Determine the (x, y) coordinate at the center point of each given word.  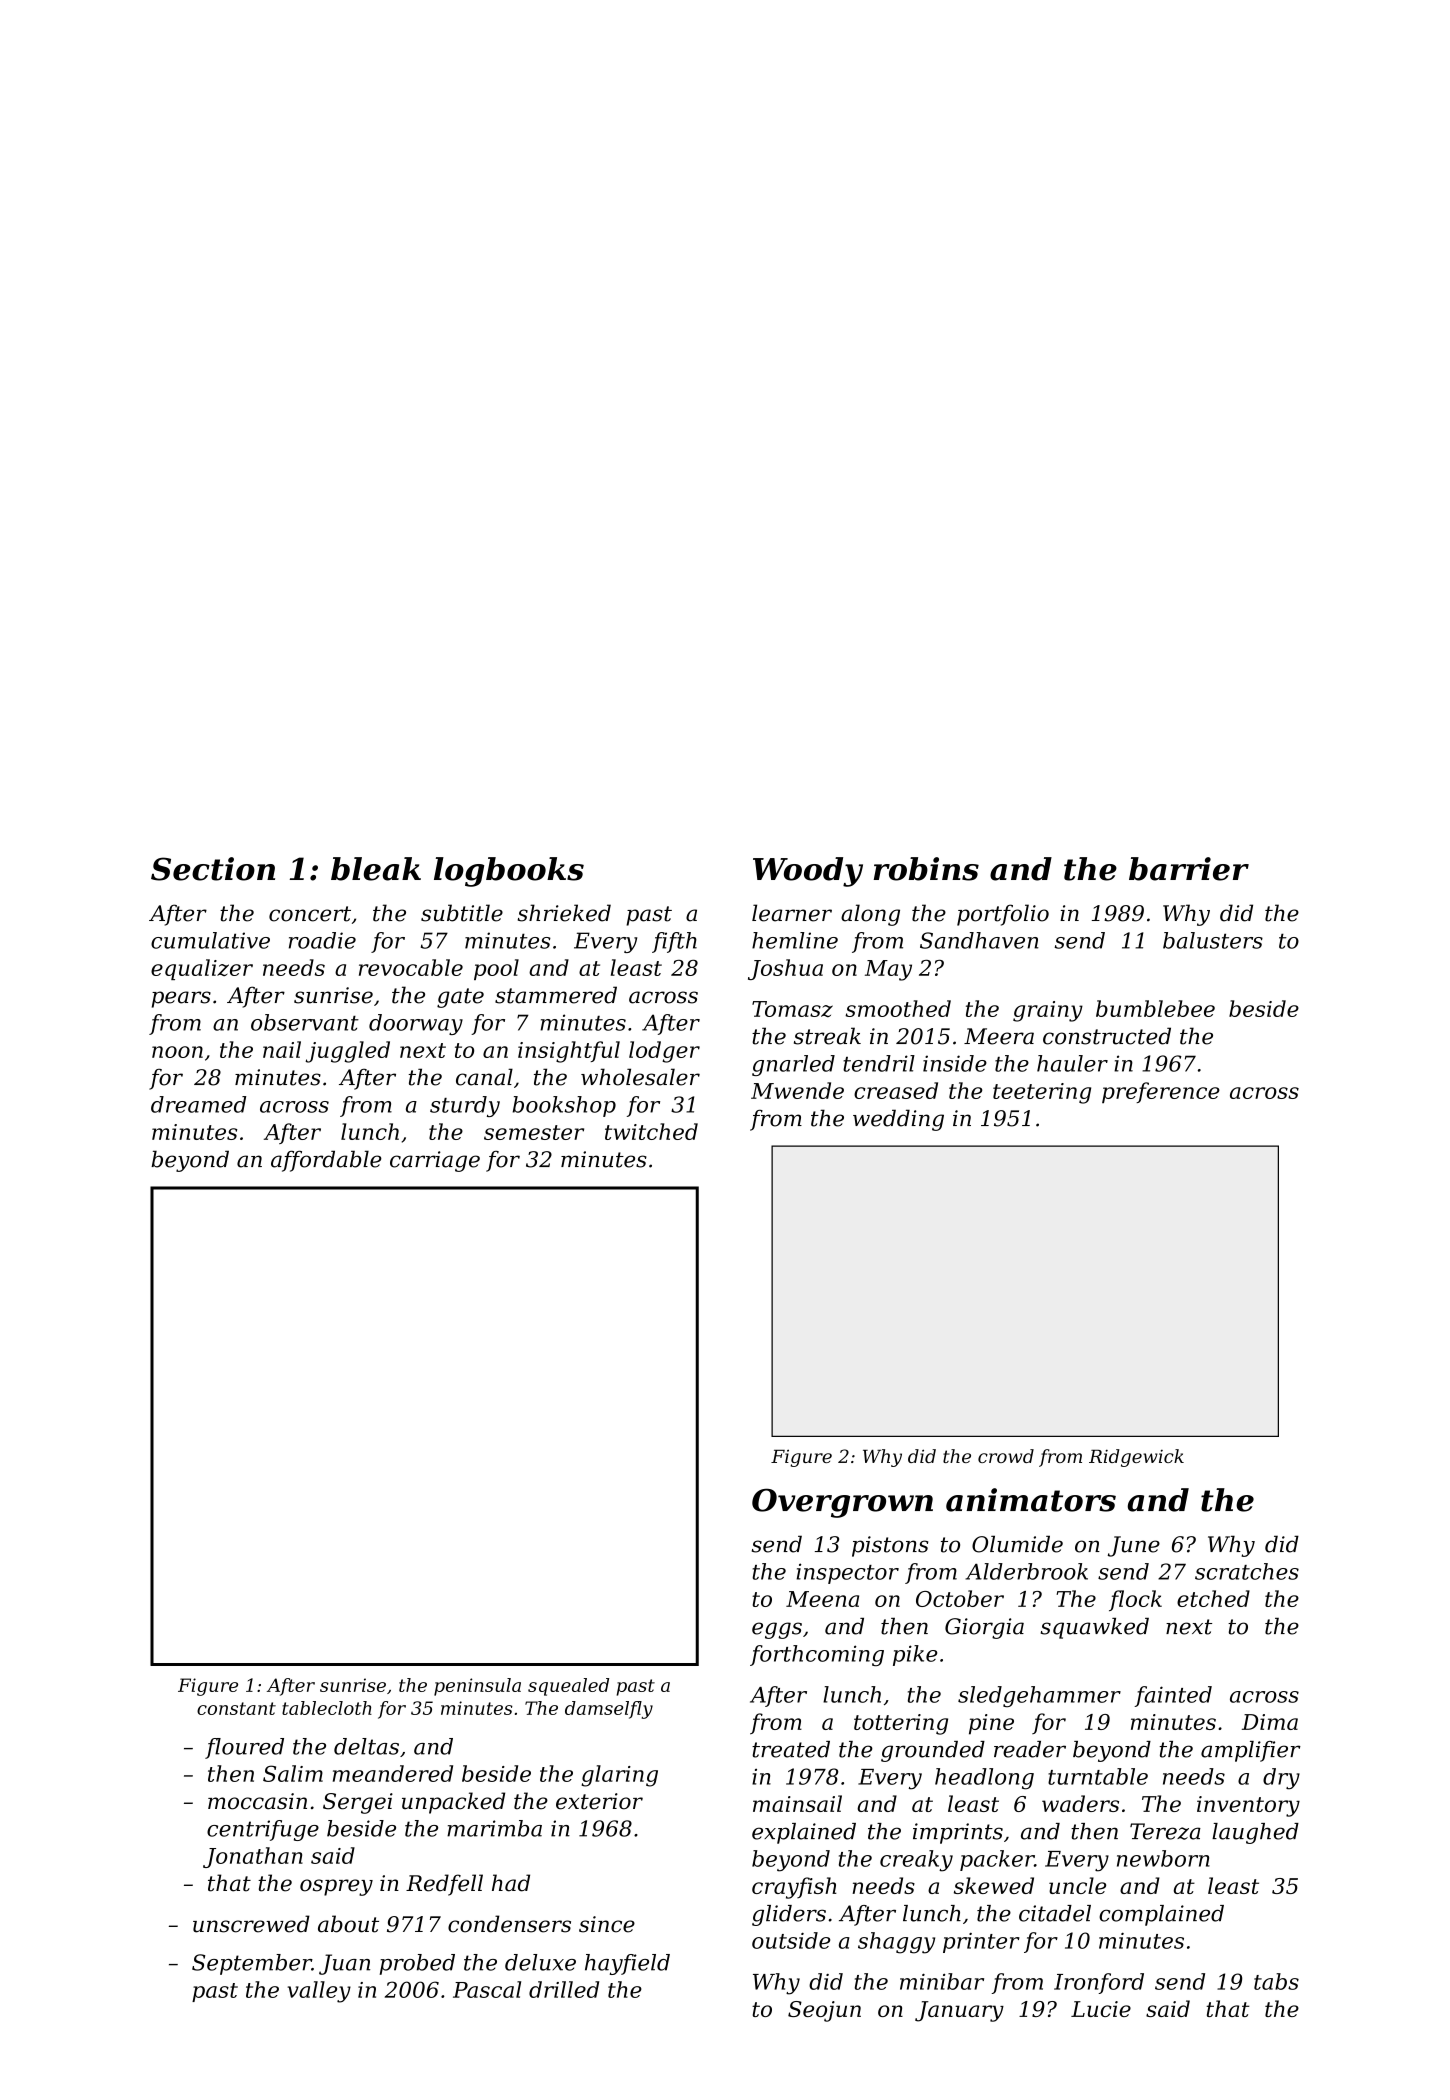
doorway (416, 1024)
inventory (1248, 1806)
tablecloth (327, 1708)
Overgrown (842, 1503)
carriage (435, 1161)
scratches (1247, 1571)
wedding (898, 1120)
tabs (1276, 1981)
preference (1161, 1092)
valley (319, 1992)
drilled (564, 1989)
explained (804, 1833)
